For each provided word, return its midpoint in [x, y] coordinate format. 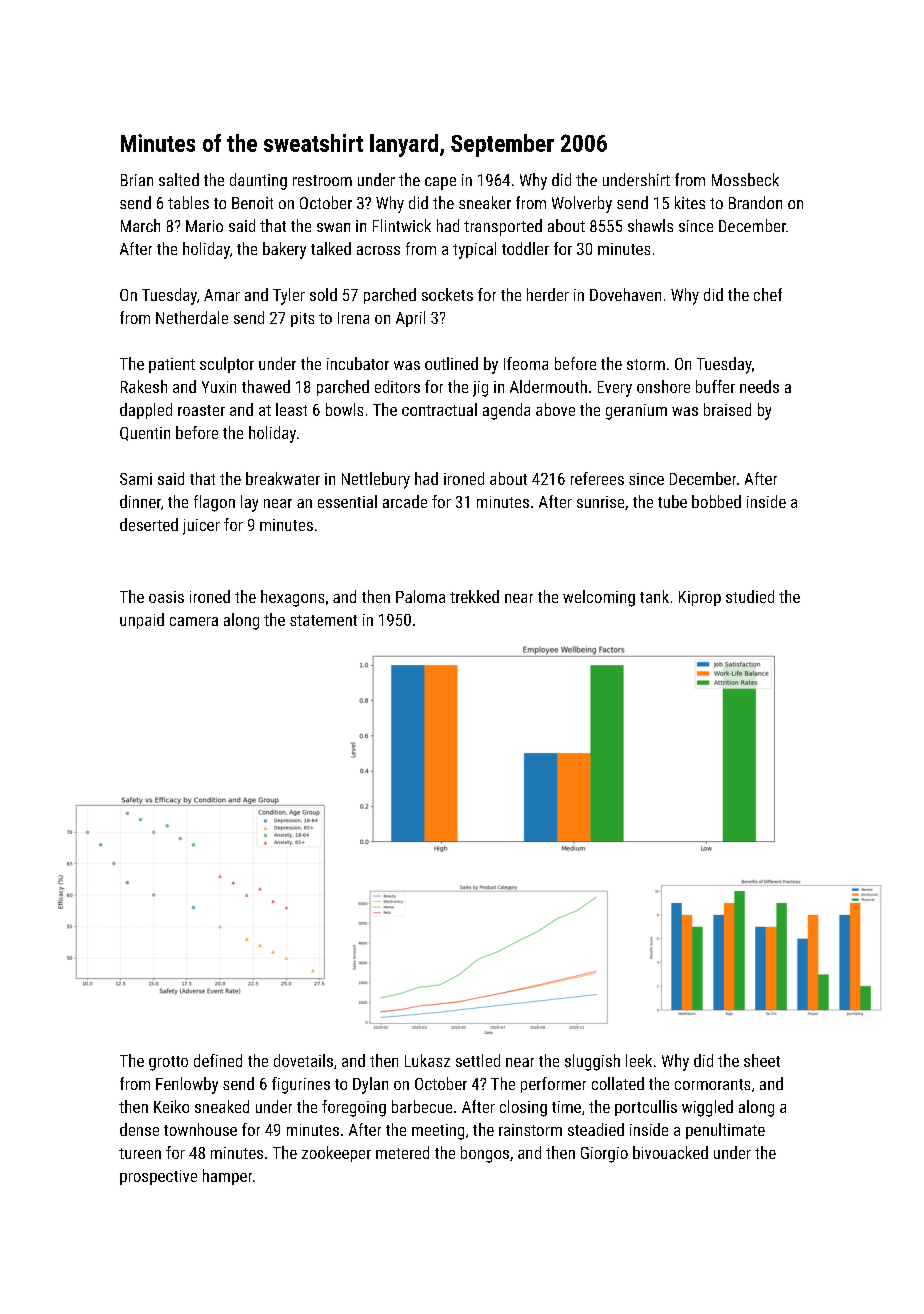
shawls [650, 225]
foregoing [354, 1108]
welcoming [599, 598]
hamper [227, 1177]
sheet [762, 1060]
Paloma [420, 596]
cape [440, 183]
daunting [258, 181]
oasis [166, 597]
